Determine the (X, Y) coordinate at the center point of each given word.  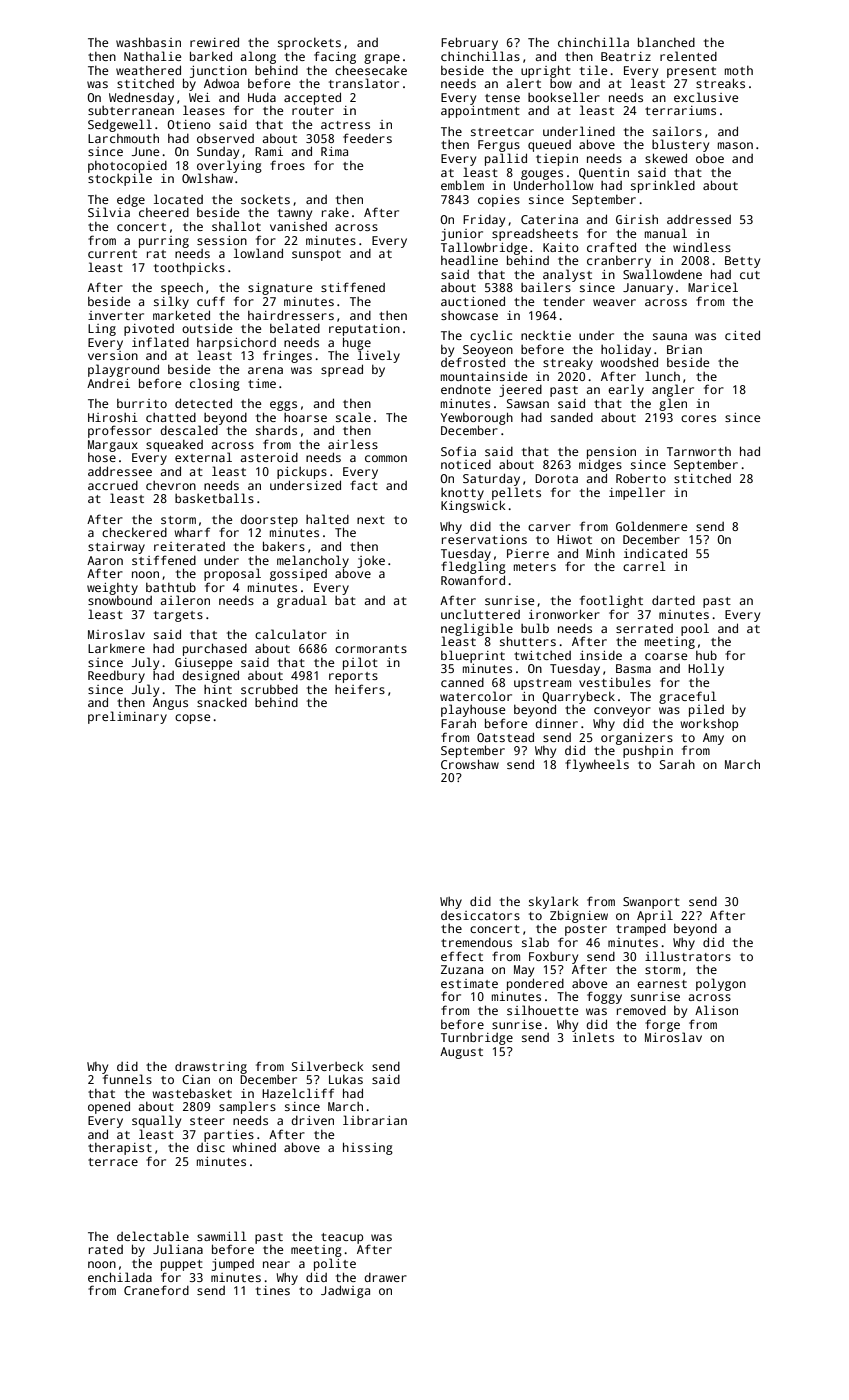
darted (673, 600)
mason (735, 145)
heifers (360, 689)
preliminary (127, 717)
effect (462, 956)
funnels (127, 1079)
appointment (480, 112)
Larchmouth (123, 138)
